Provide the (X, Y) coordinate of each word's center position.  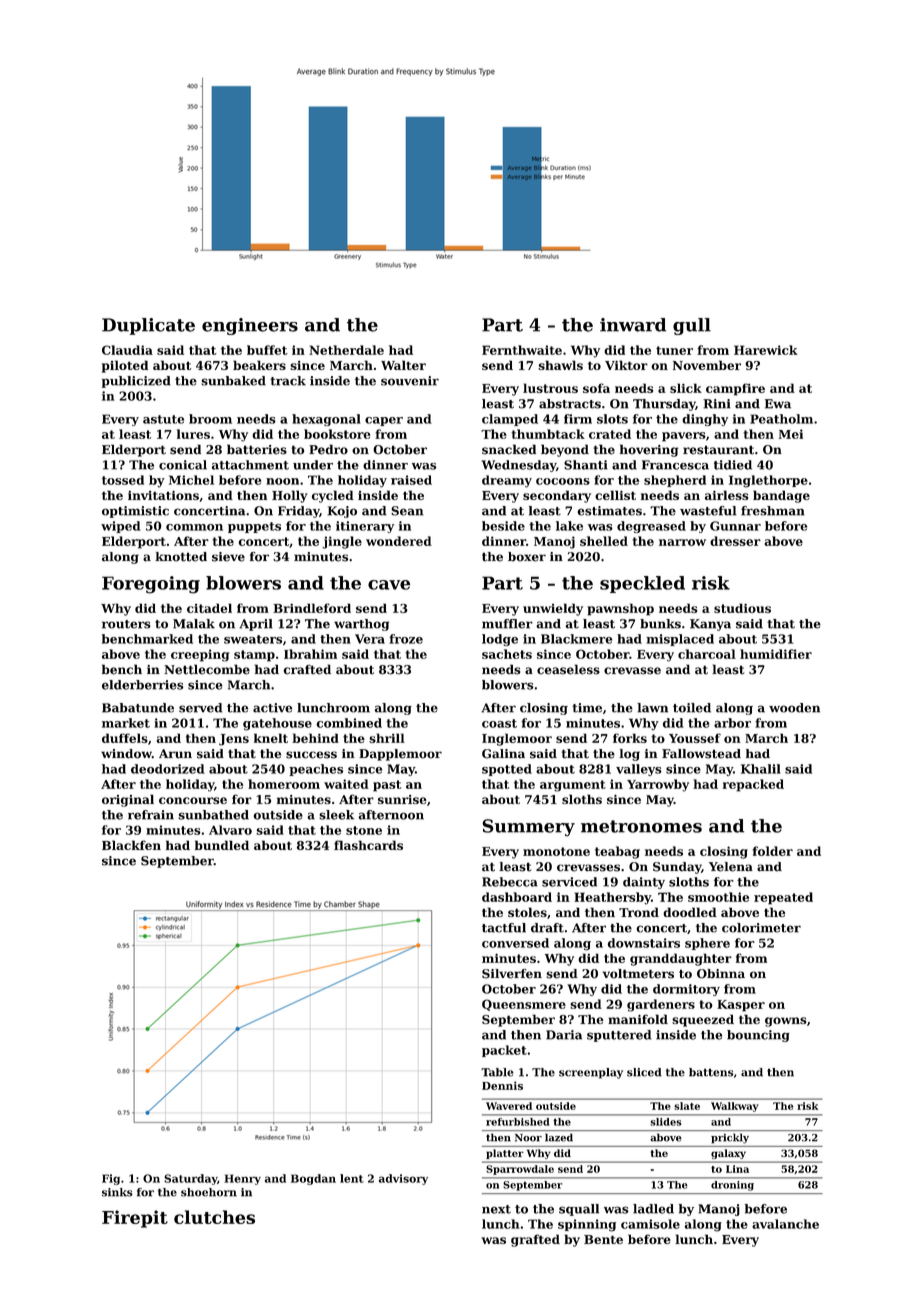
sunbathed (213, 815)
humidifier (776, 654)
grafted (535, 1240)
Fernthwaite (522, 350)
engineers (250, 326)
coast (499, 723)
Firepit (135, 1219)
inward (633, 325)
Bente (603, 1239)
